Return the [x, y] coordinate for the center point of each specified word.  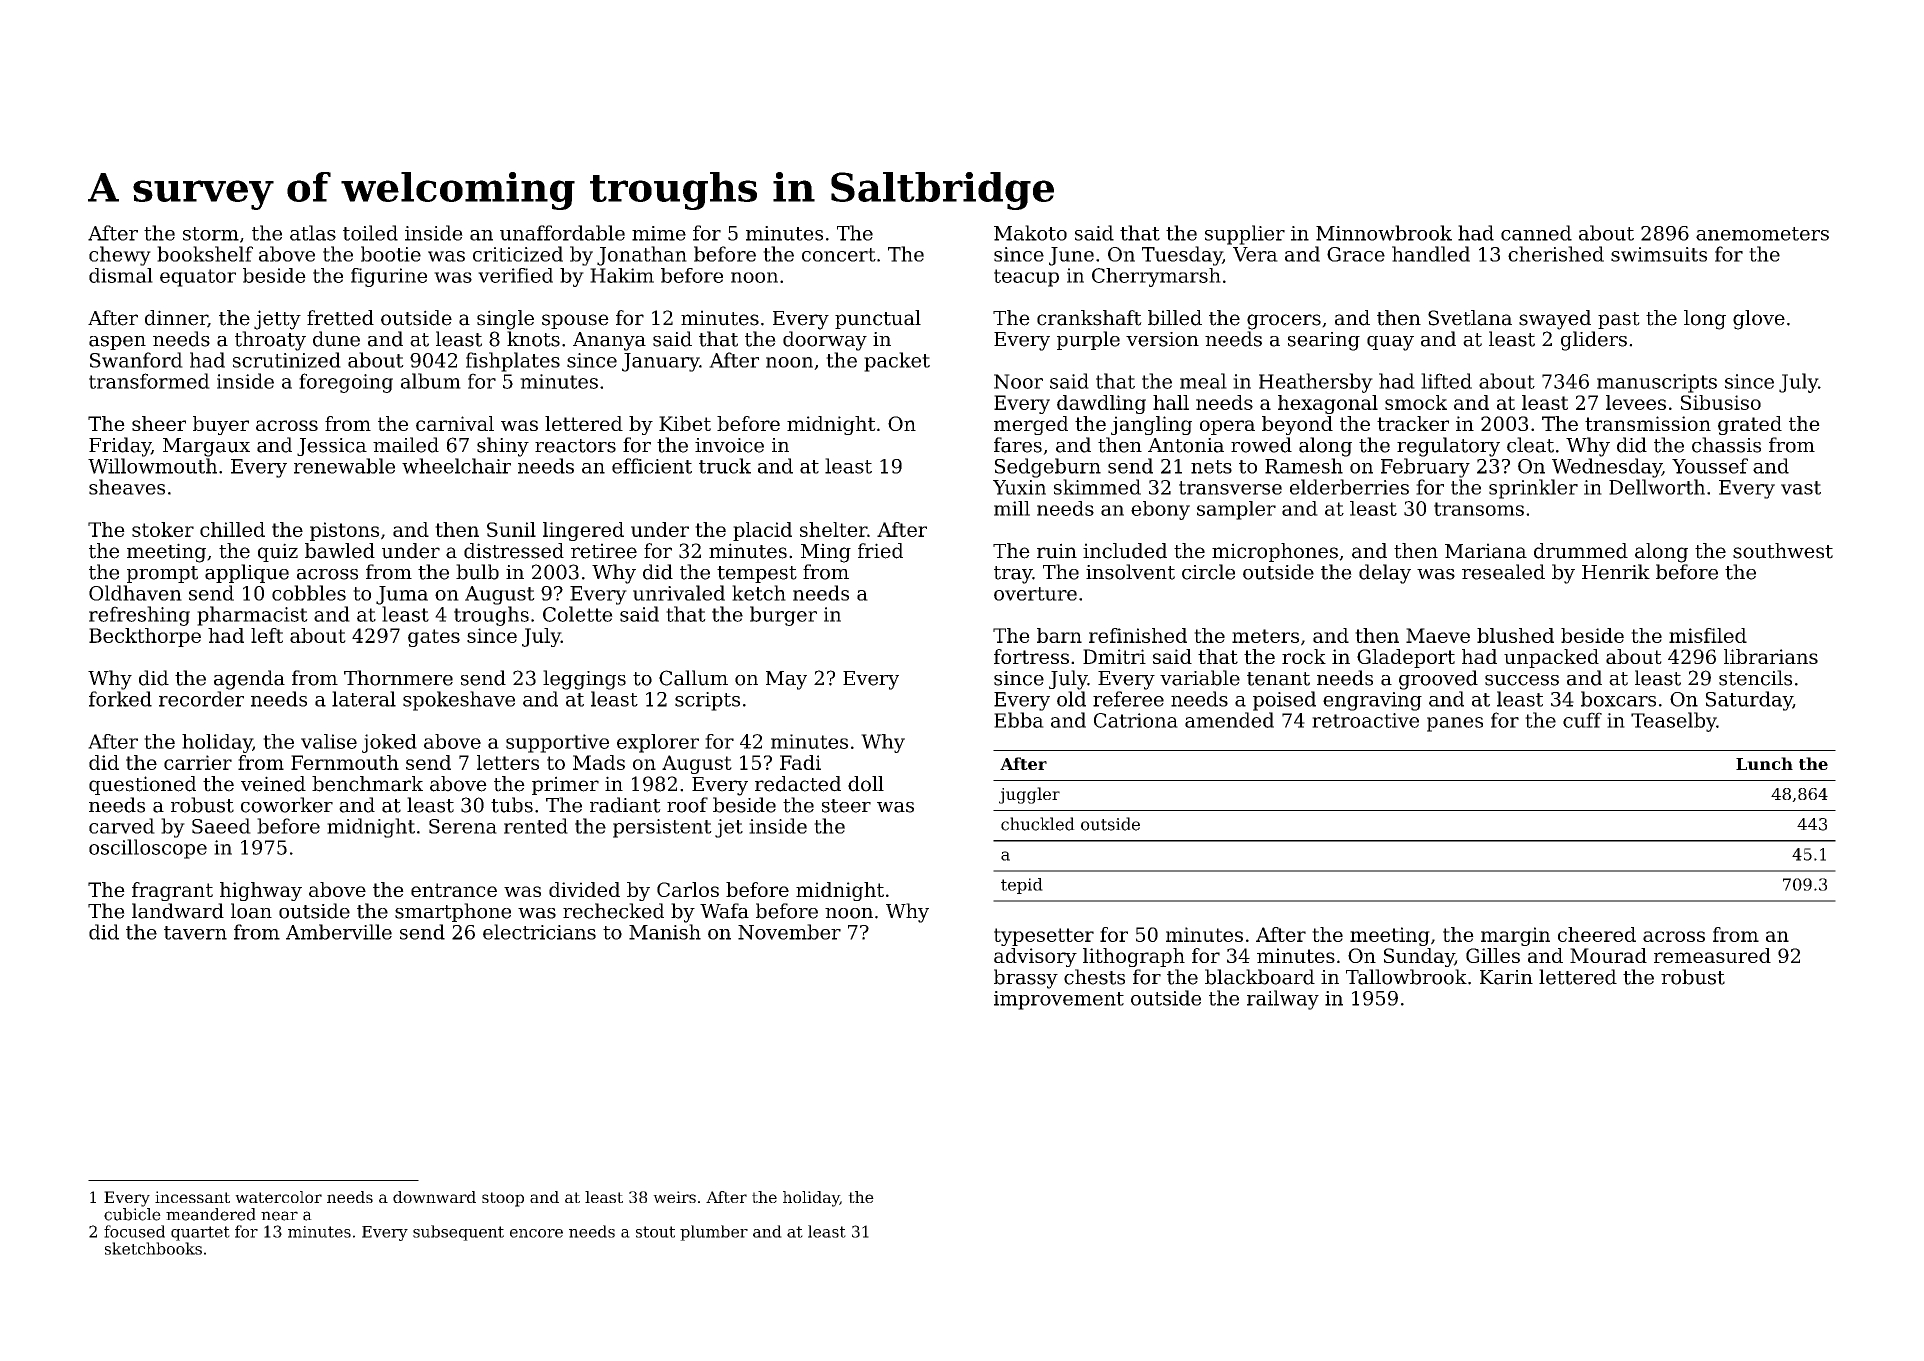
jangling [1151, 425]
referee [1128, 699]
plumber [714, 1233]
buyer [221, 425]
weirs [674, 1197]
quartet [200, 1233]
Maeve [1438, 635]
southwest [1783, 551]
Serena [463, 826]
